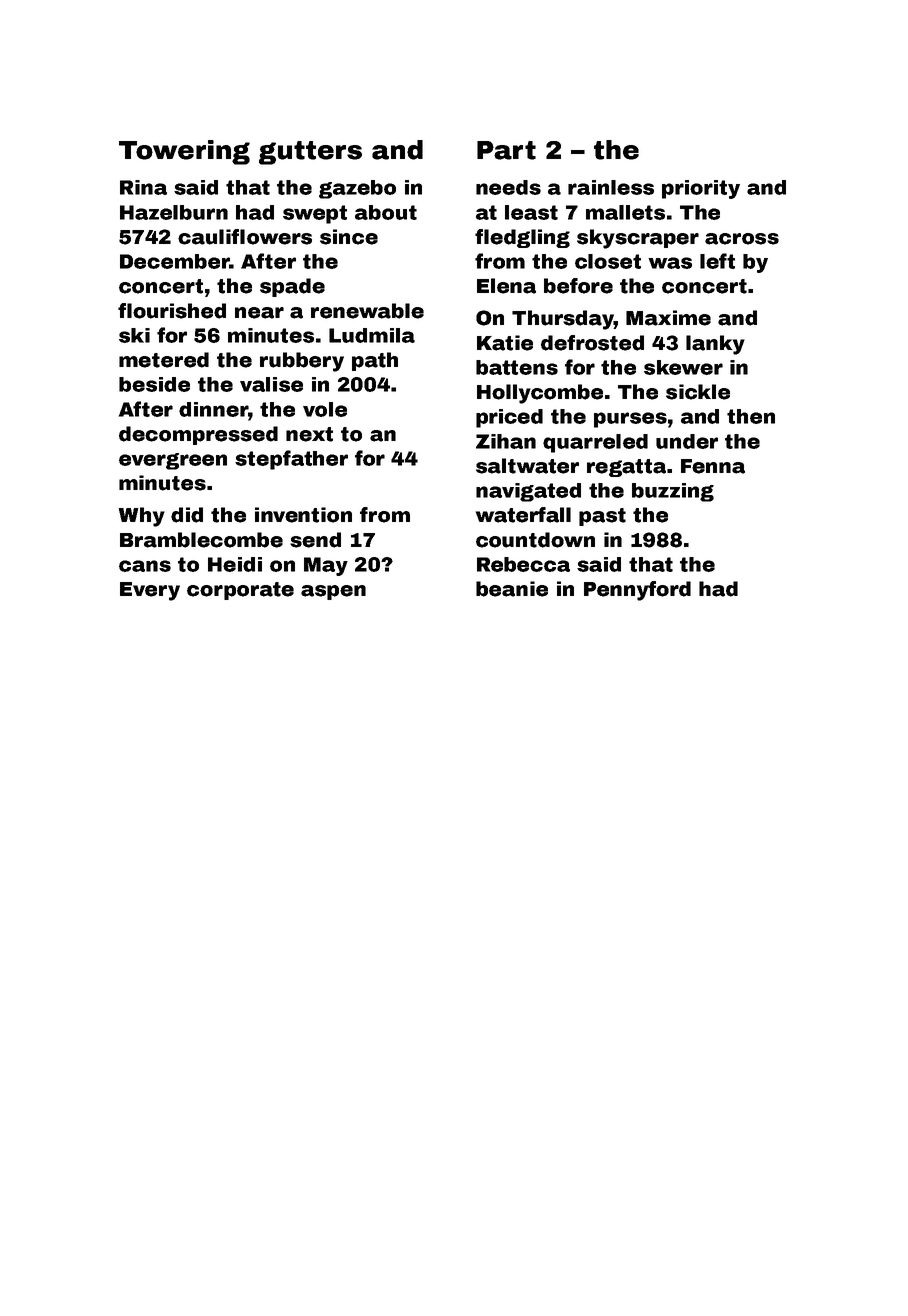 The height and width of the image is (1316, 908). What do you see at coordinates (508, 187) in the image?
I see `needs` at bounding box center [508, 187].
